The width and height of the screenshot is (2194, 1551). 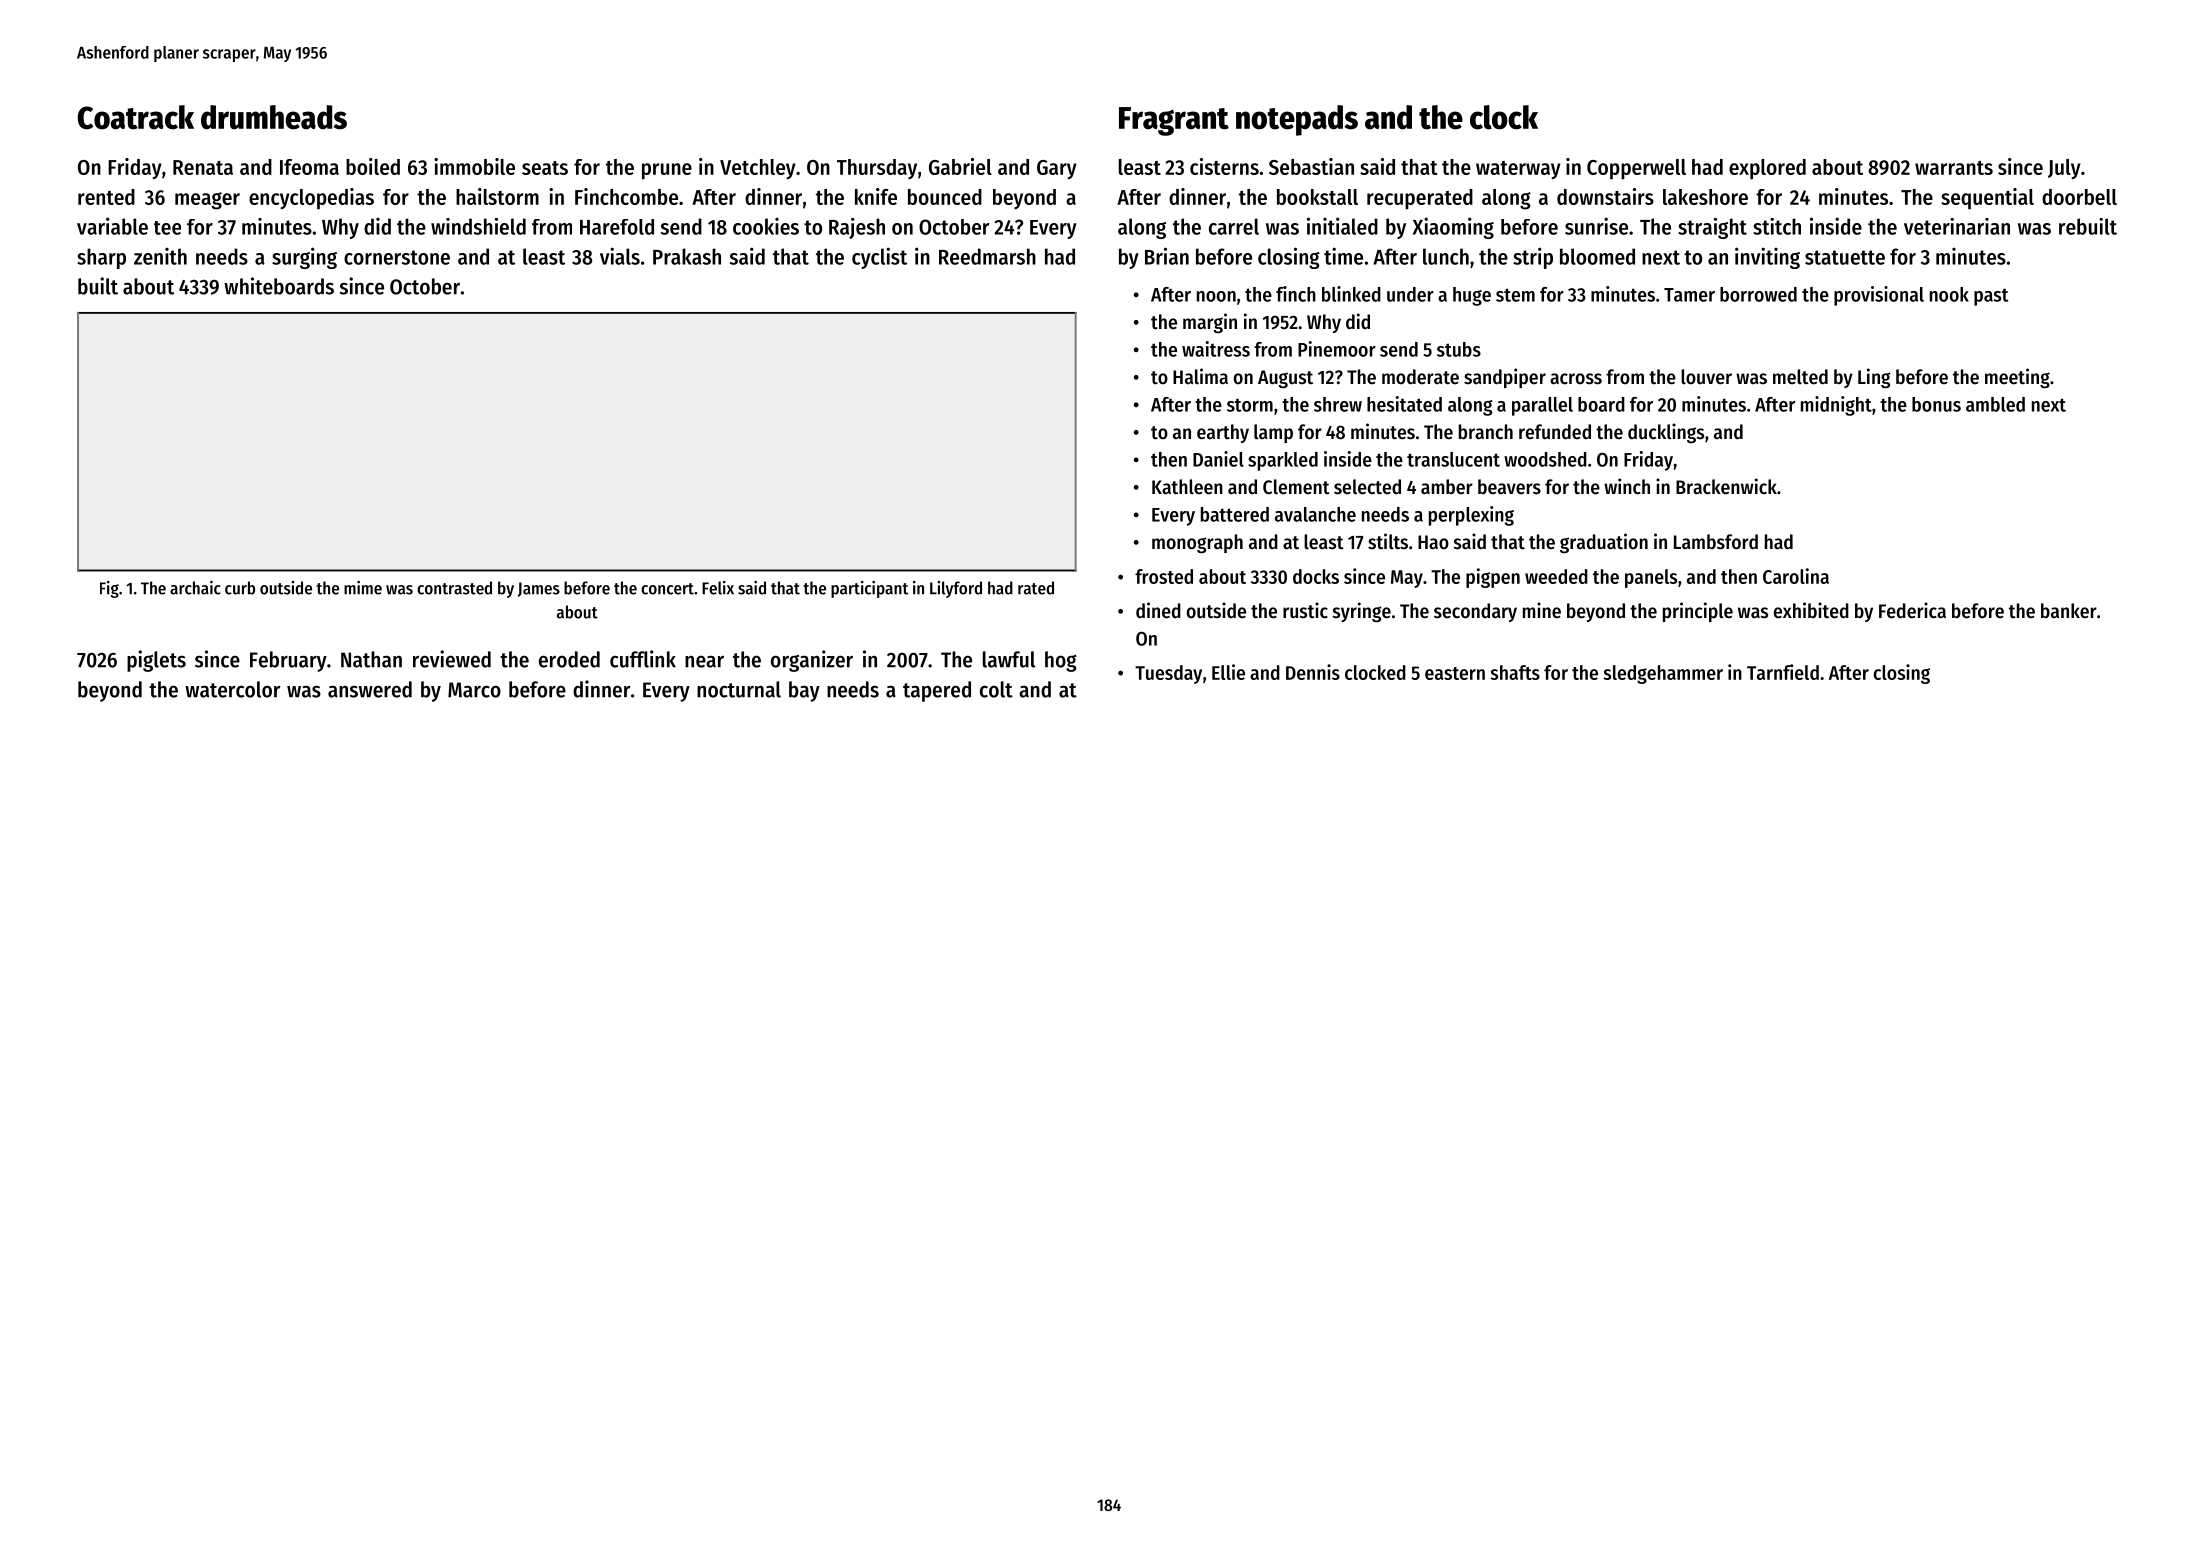 What do you see at coordinates (1285, 379) in the screenshot?
I see `August` at bounding box center [1285, 379].
